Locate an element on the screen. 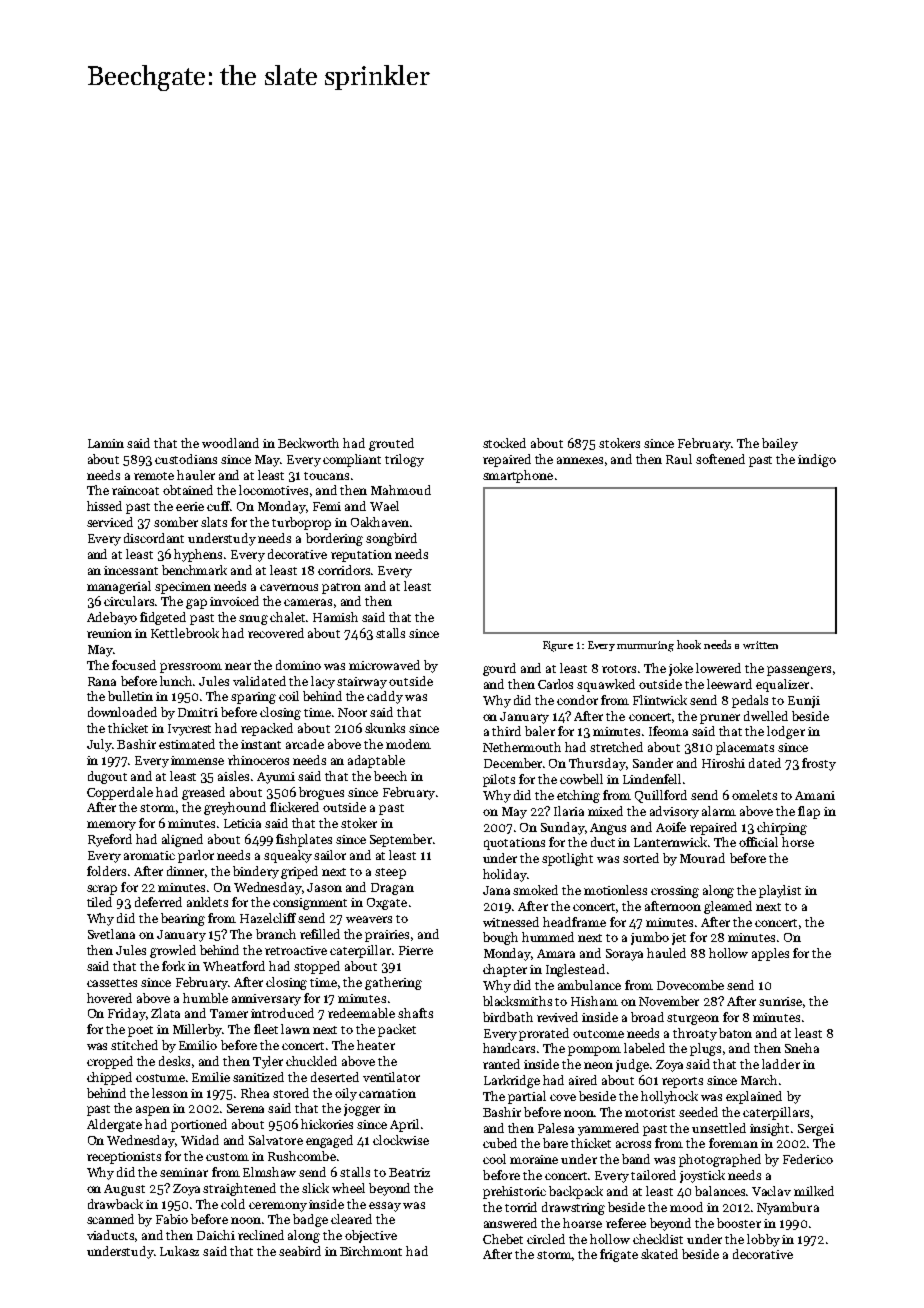 The height and width of the screenshot is (1308, 924). songbird is located at coordinates (391, 539).
